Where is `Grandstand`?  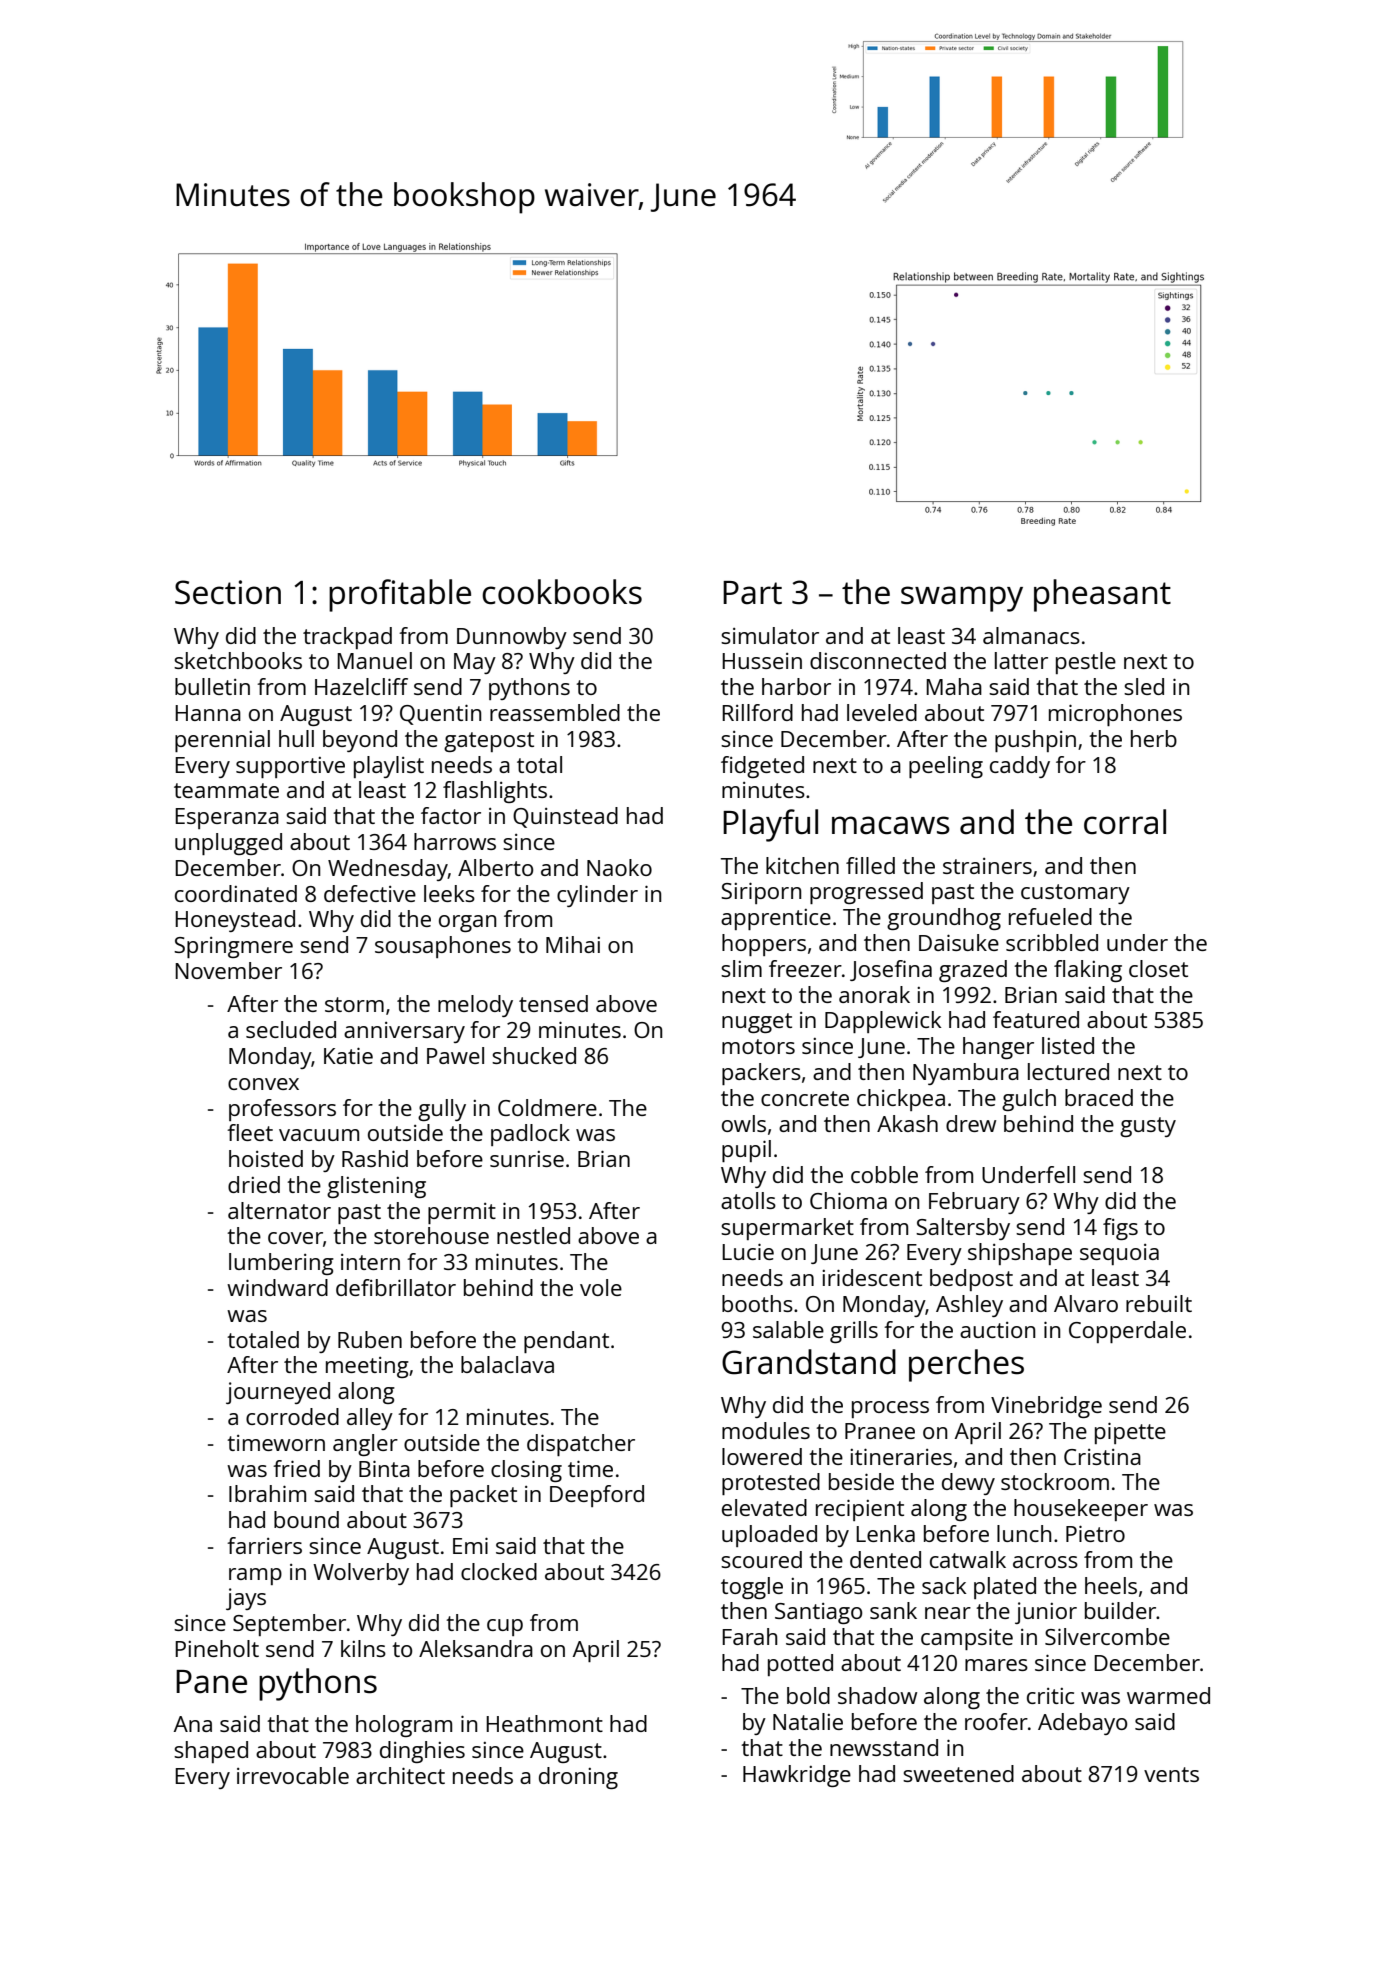
Grandstand is located at coordinates (809, 1362).
